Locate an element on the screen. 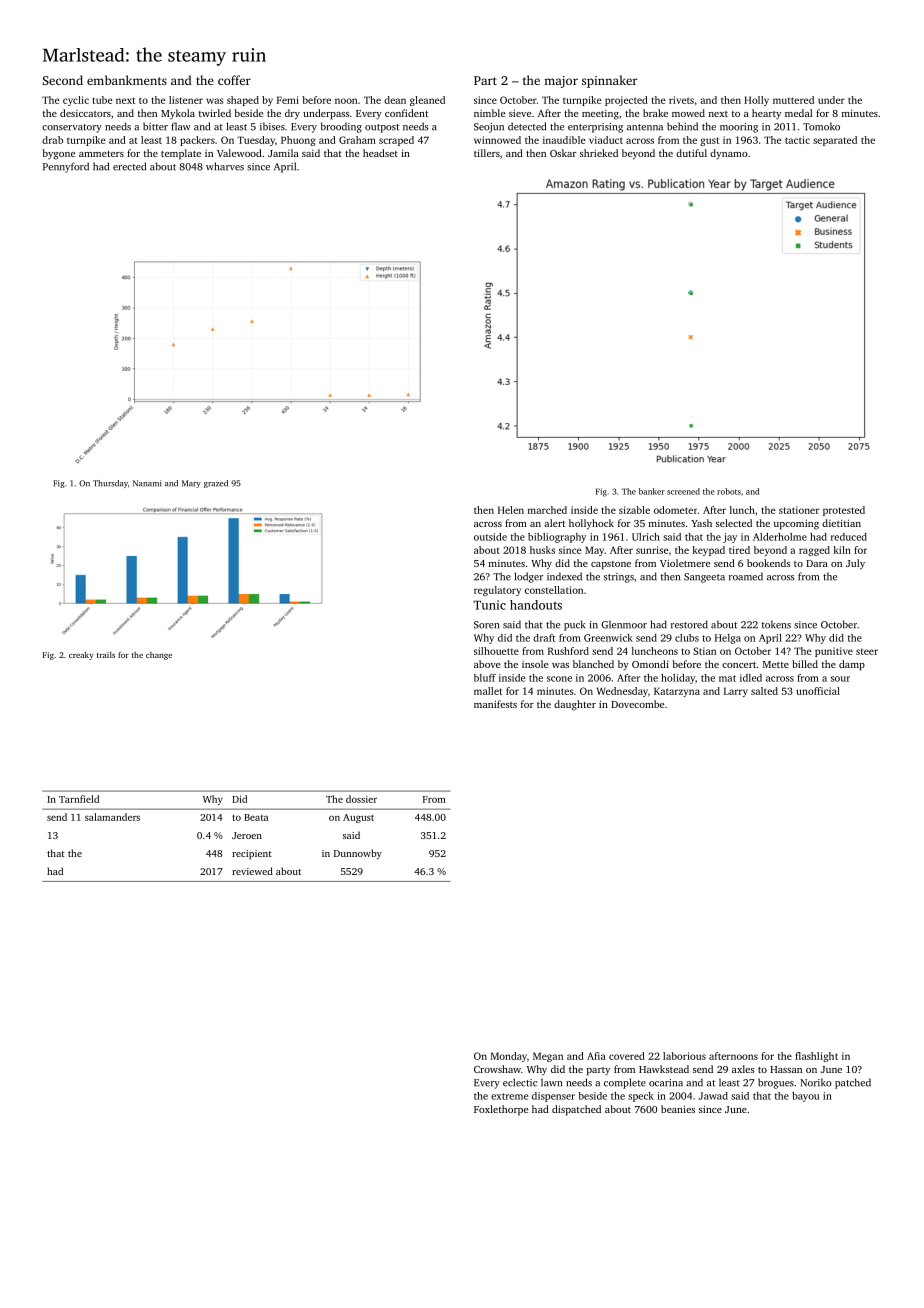  tillers is located at coordinates (487, 153).
